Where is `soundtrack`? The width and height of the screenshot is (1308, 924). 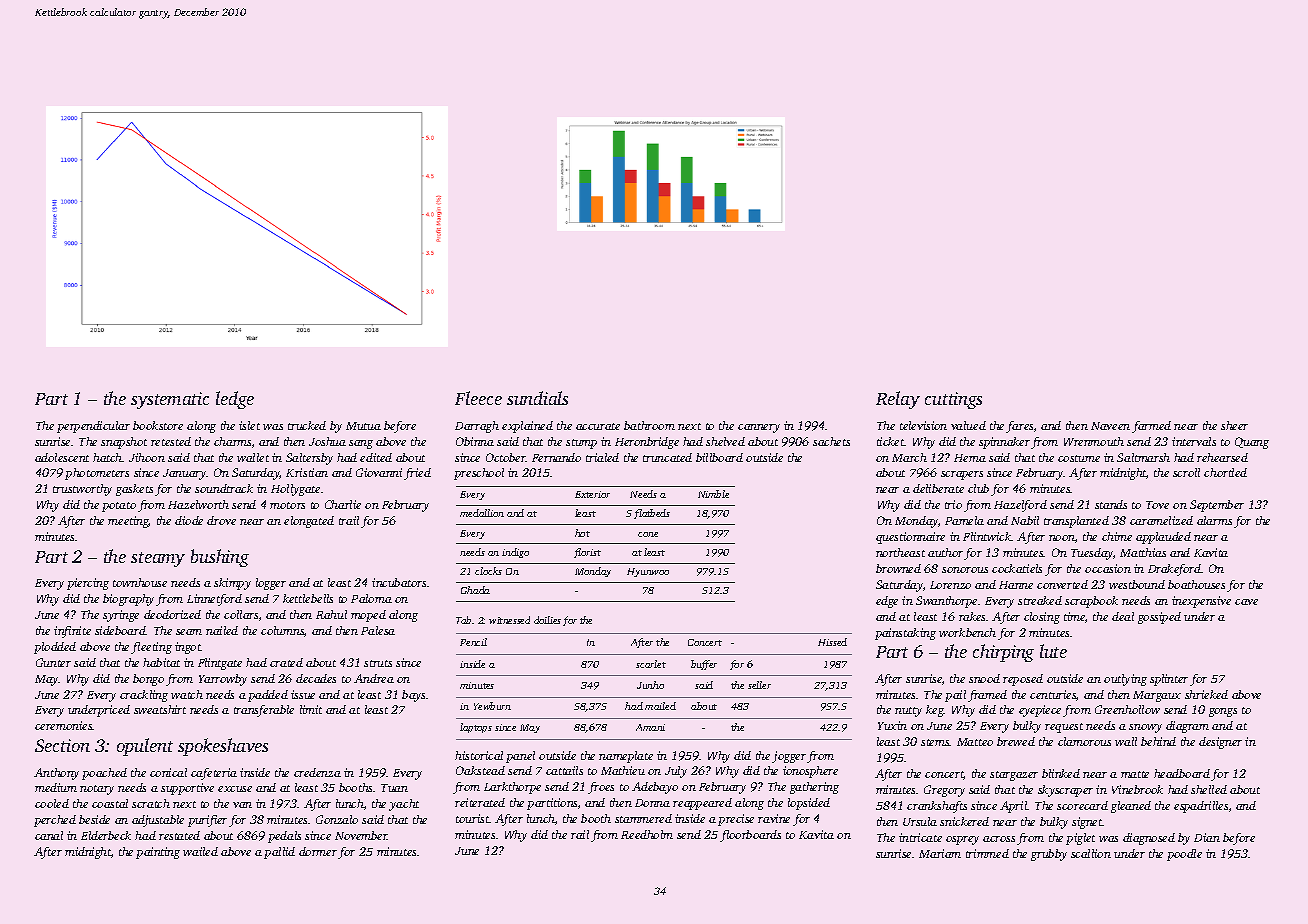
soundtrack is located at coordinates (224, 488).
